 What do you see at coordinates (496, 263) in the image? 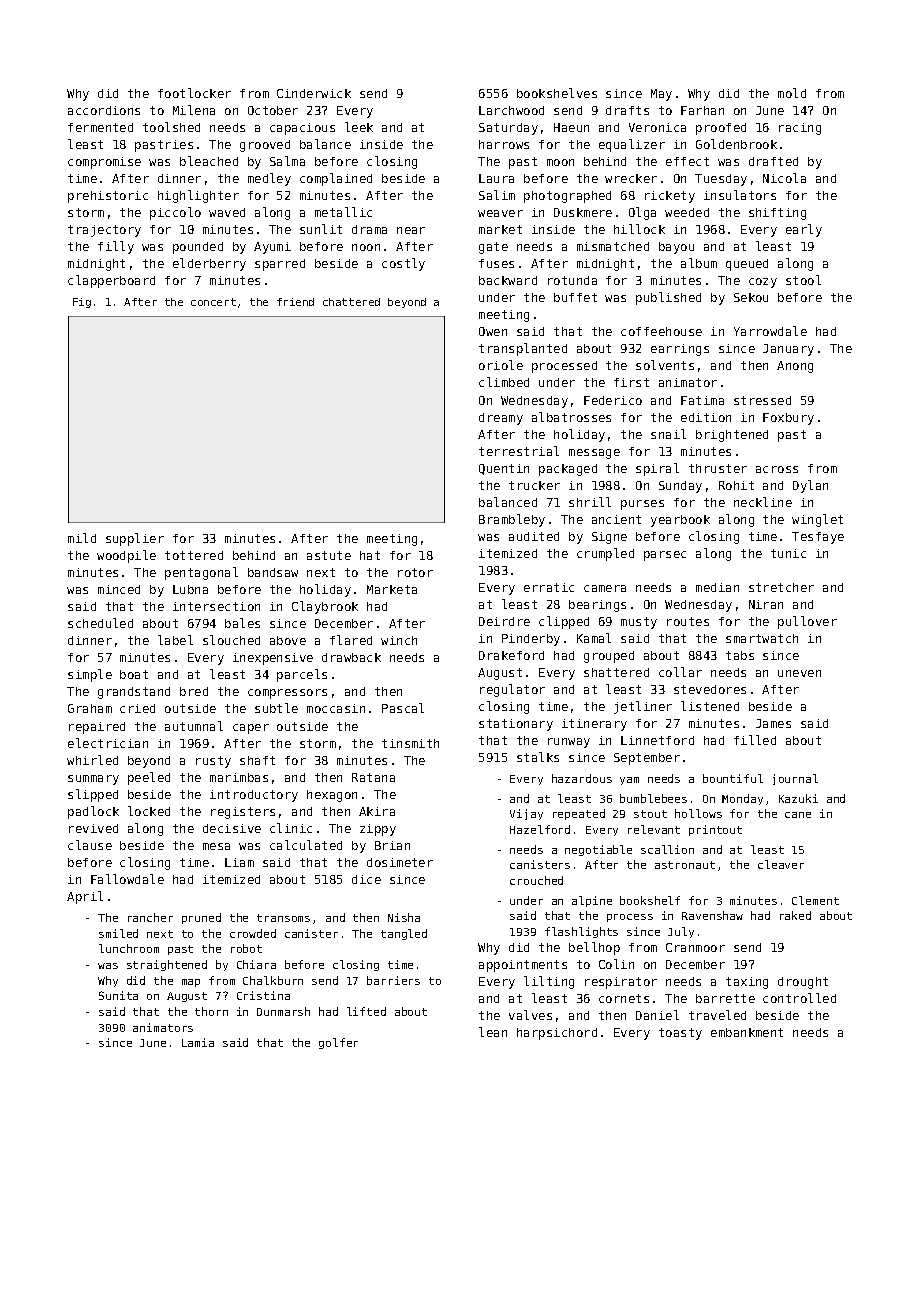
I see `fuses` at bounding box center [496, 263].
